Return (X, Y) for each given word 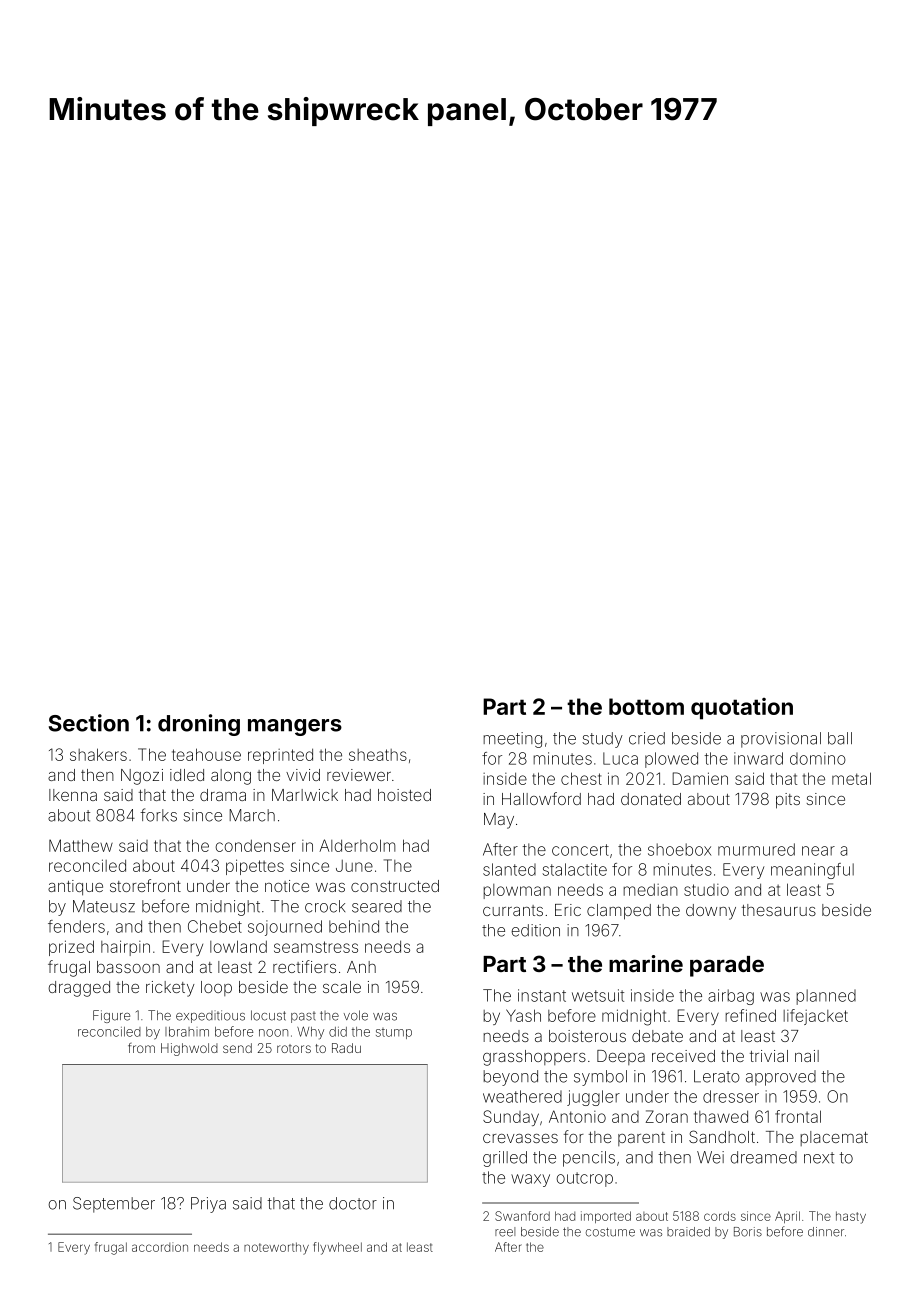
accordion (160, 1247)
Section (89, 723)
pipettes (255, 867)
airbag (731, 997)
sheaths (378, 755)
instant (542, 995)
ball (840, 738)
